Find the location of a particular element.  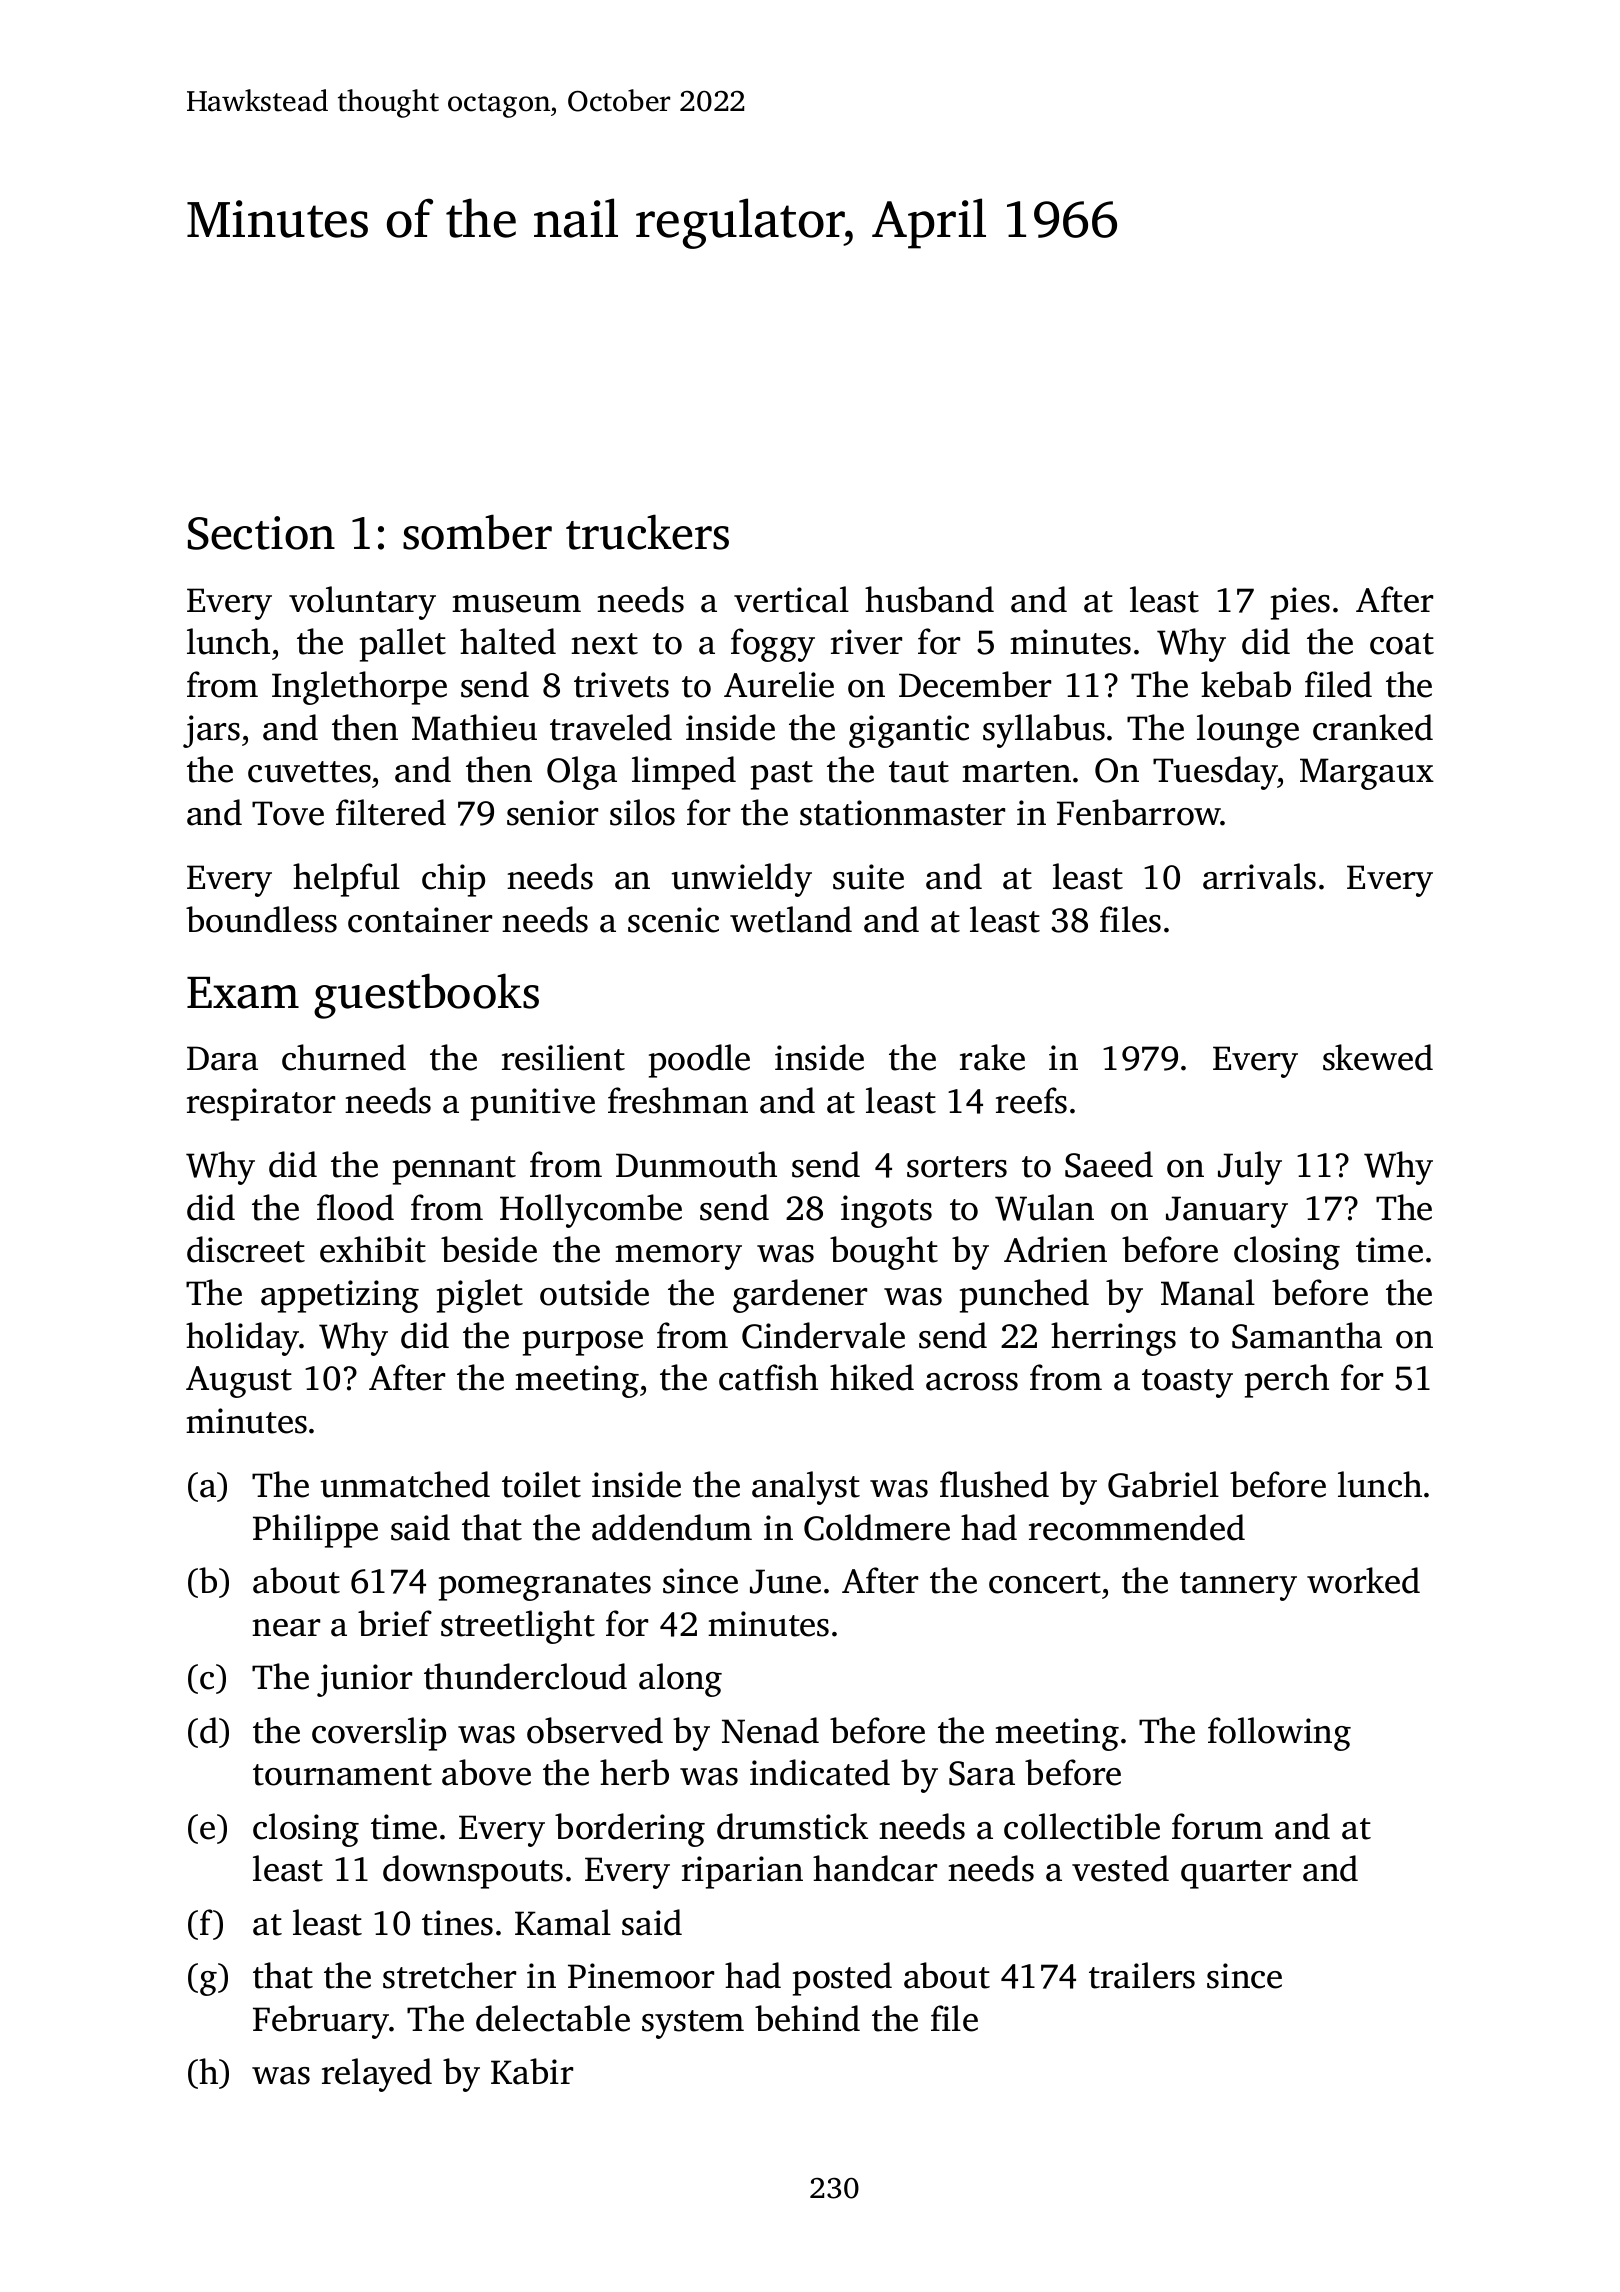

Gabriel is located at coordinates (1163, 1484).
